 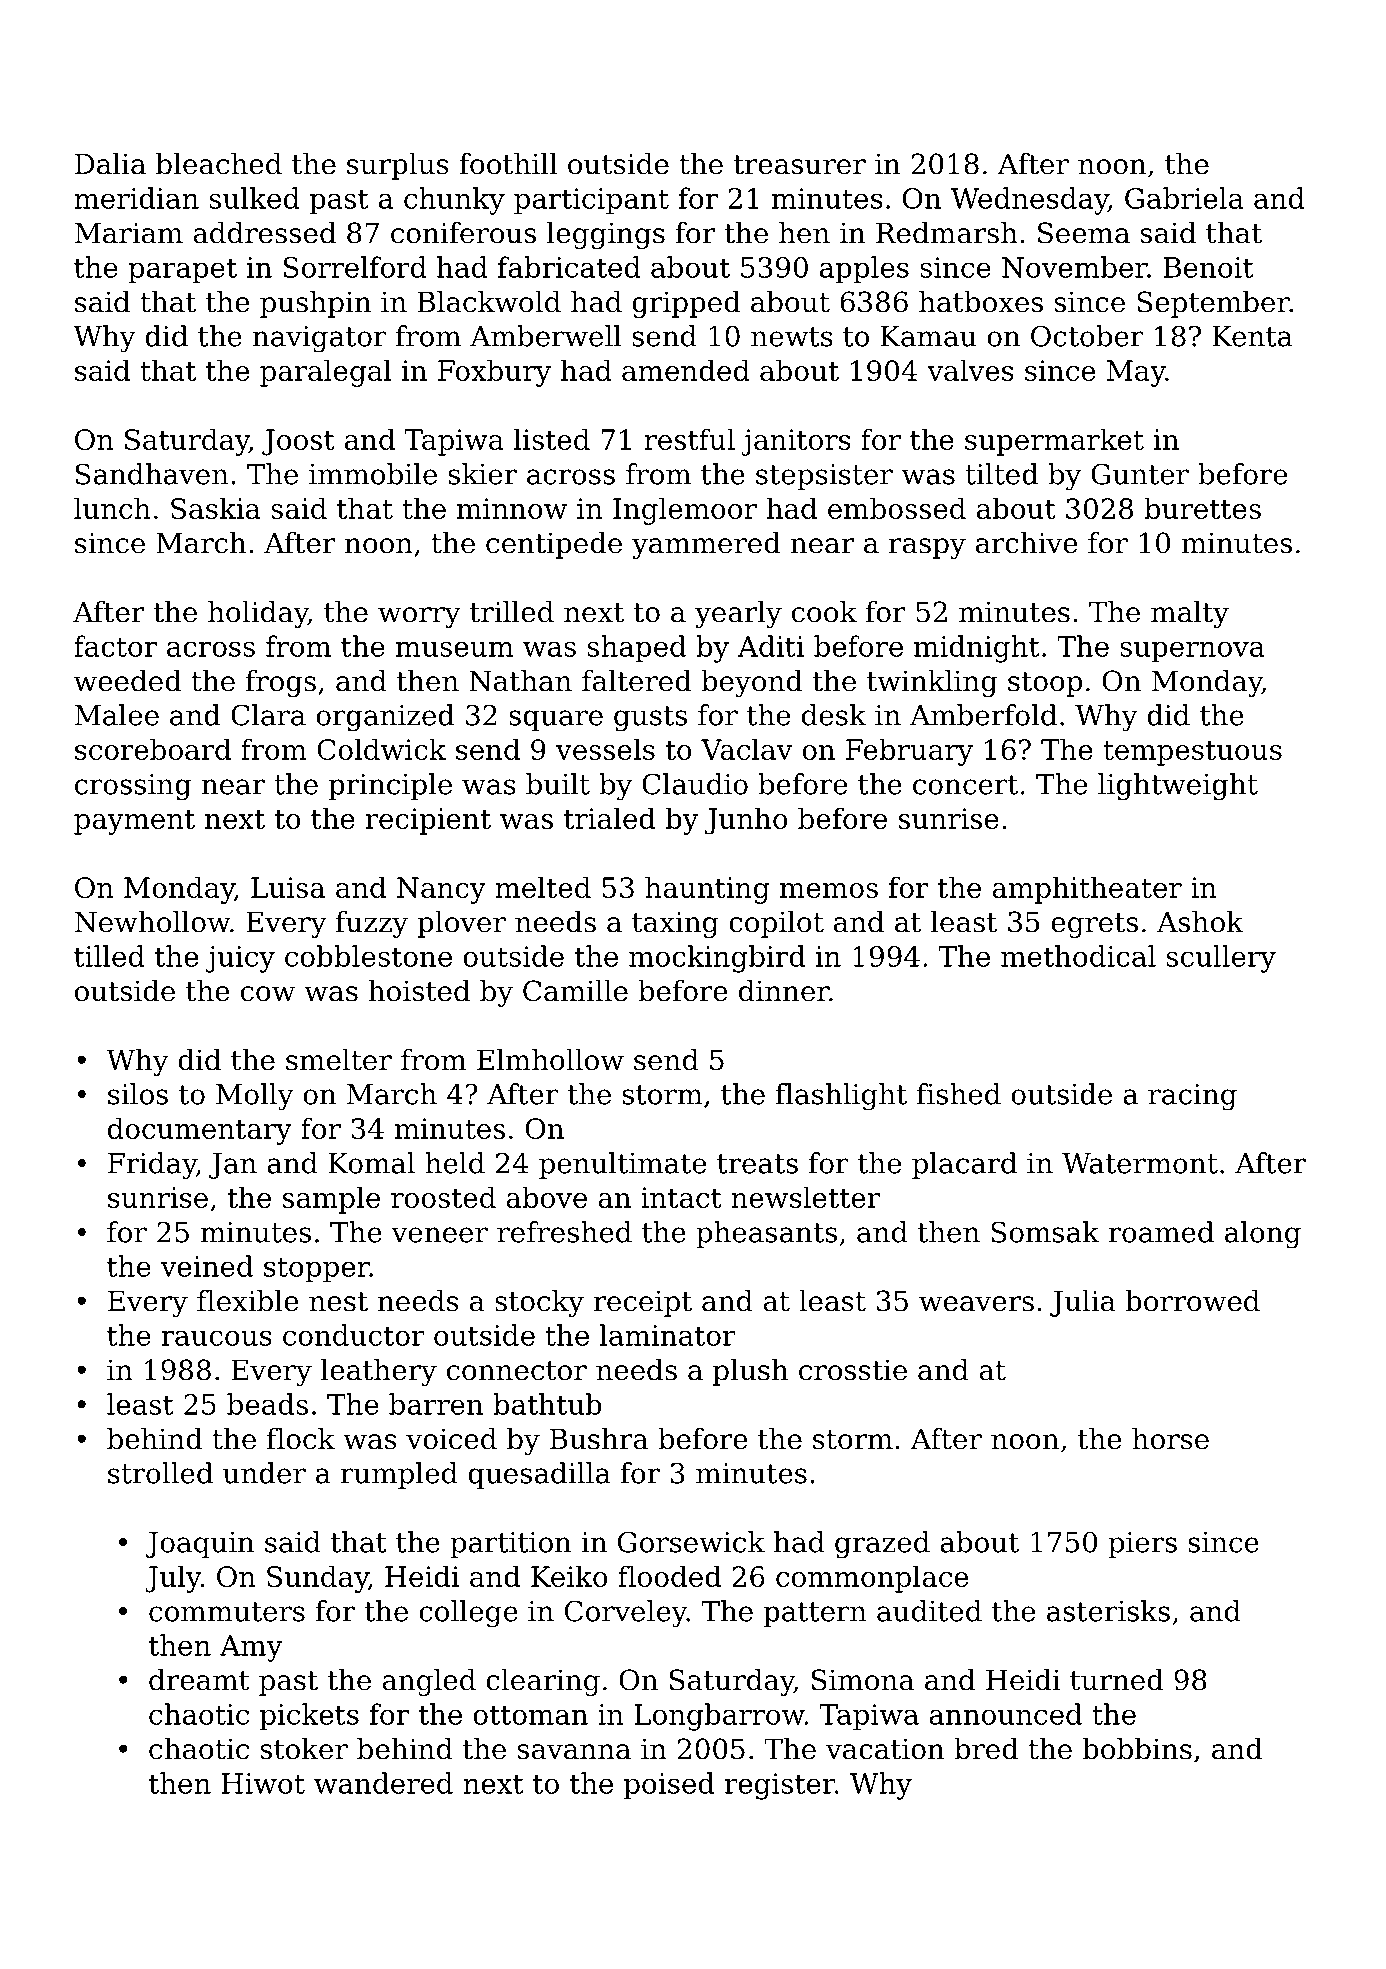 What do you see at coordinates (970, 370) in the page?
I see `valves` at bounding box center [970, 370].
